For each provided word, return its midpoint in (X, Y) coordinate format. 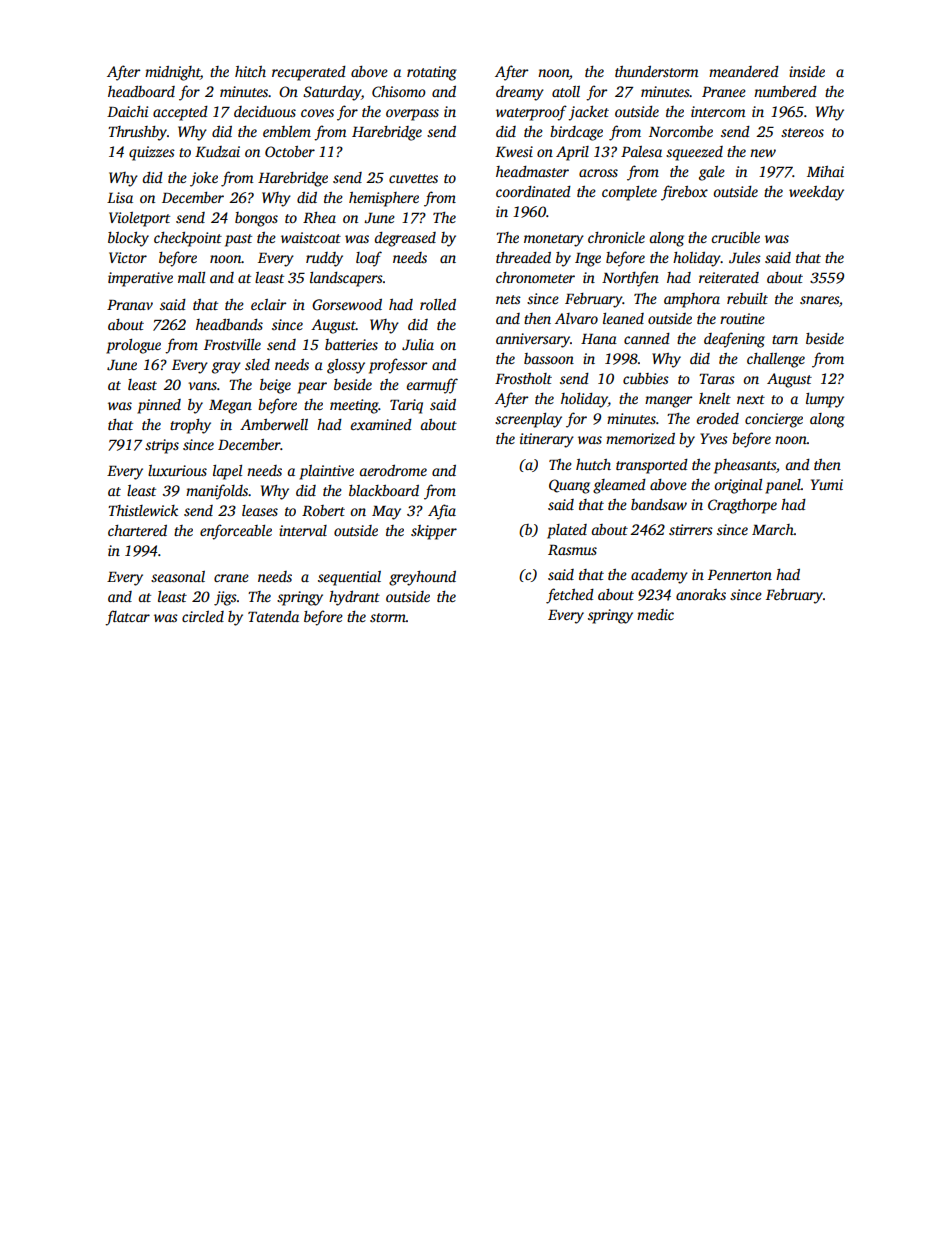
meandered (744, 71)
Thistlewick (143, 510)
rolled (438, 304)
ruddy (324, 259)
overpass (412, 115)
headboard (141, 91)
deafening (734, 340)
